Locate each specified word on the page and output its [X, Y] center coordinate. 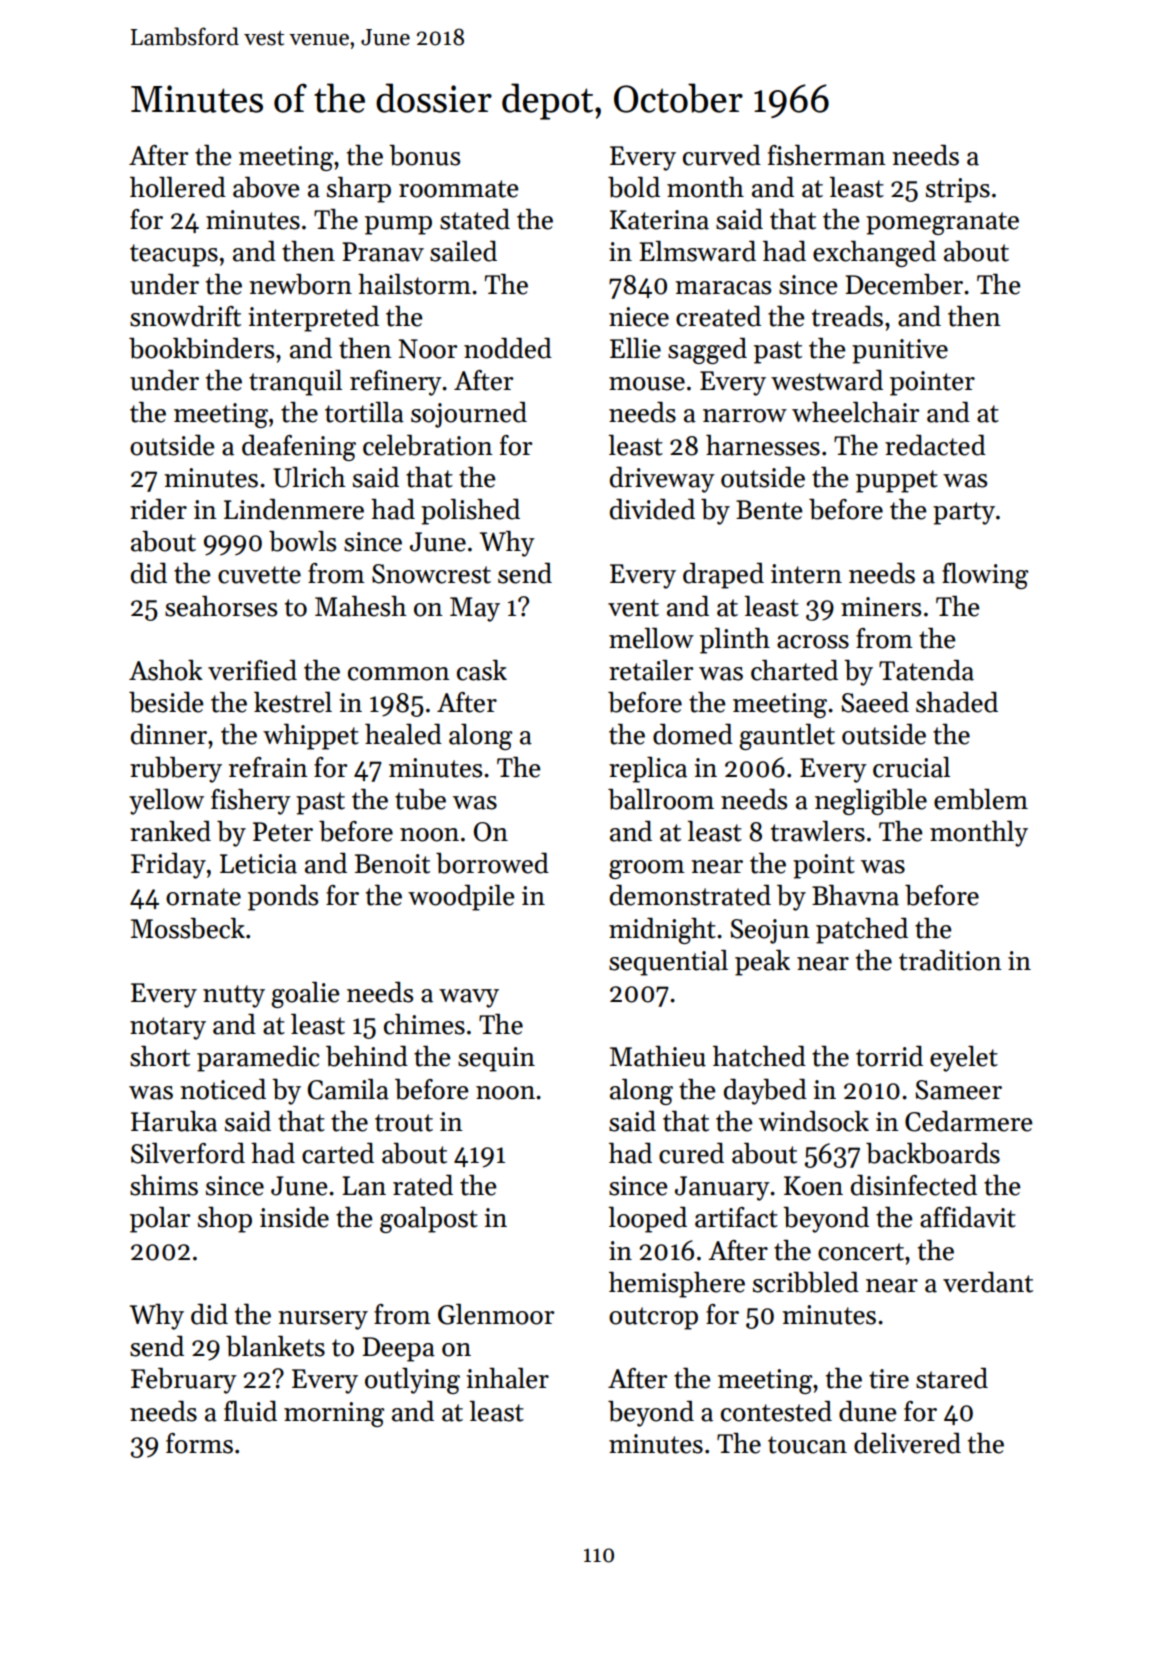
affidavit [968, 1217]
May [475, 609]
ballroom [661, 799]
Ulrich [309, 477]
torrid [889, 1056]
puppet [897, 481]
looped [647, 1220]
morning [334, 1414]
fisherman [827, 155]
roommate [459, 189]
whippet [311, 737]
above [266, 187]
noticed [223, 1089]
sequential [668, 963]
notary [168, 1028]
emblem [981, 799]
